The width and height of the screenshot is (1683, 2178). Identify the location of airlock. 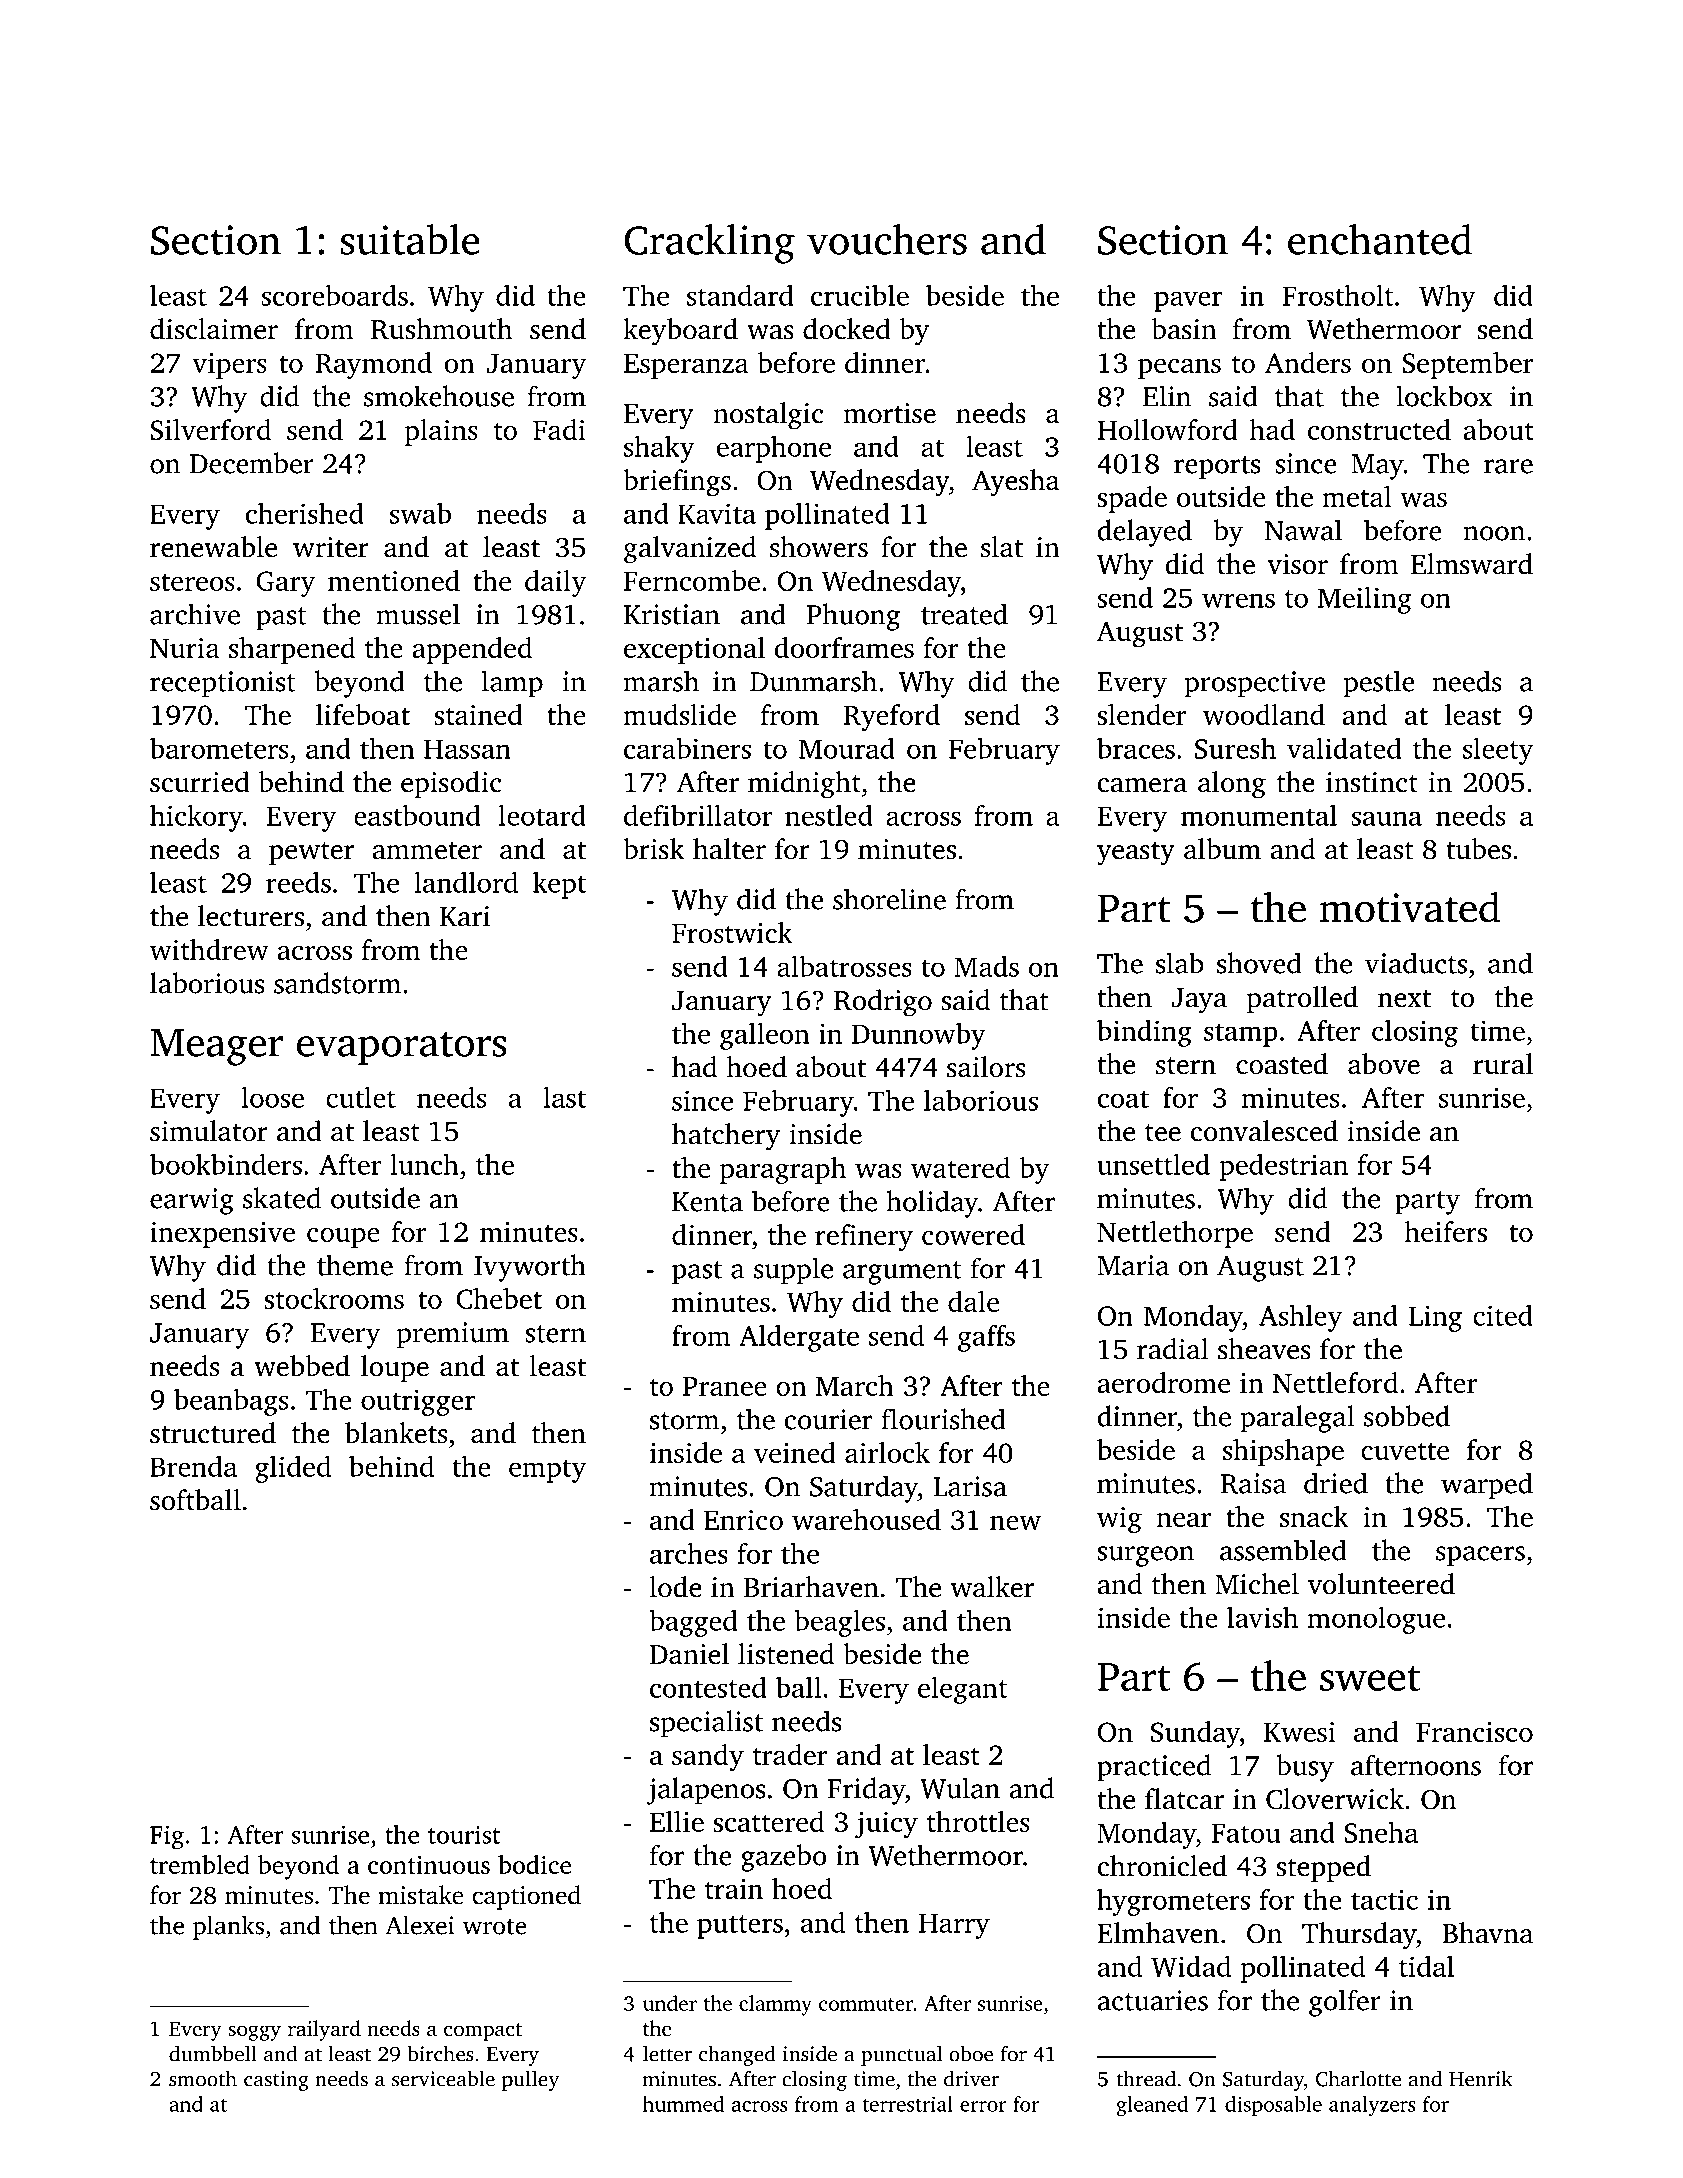
(887, 1452).
